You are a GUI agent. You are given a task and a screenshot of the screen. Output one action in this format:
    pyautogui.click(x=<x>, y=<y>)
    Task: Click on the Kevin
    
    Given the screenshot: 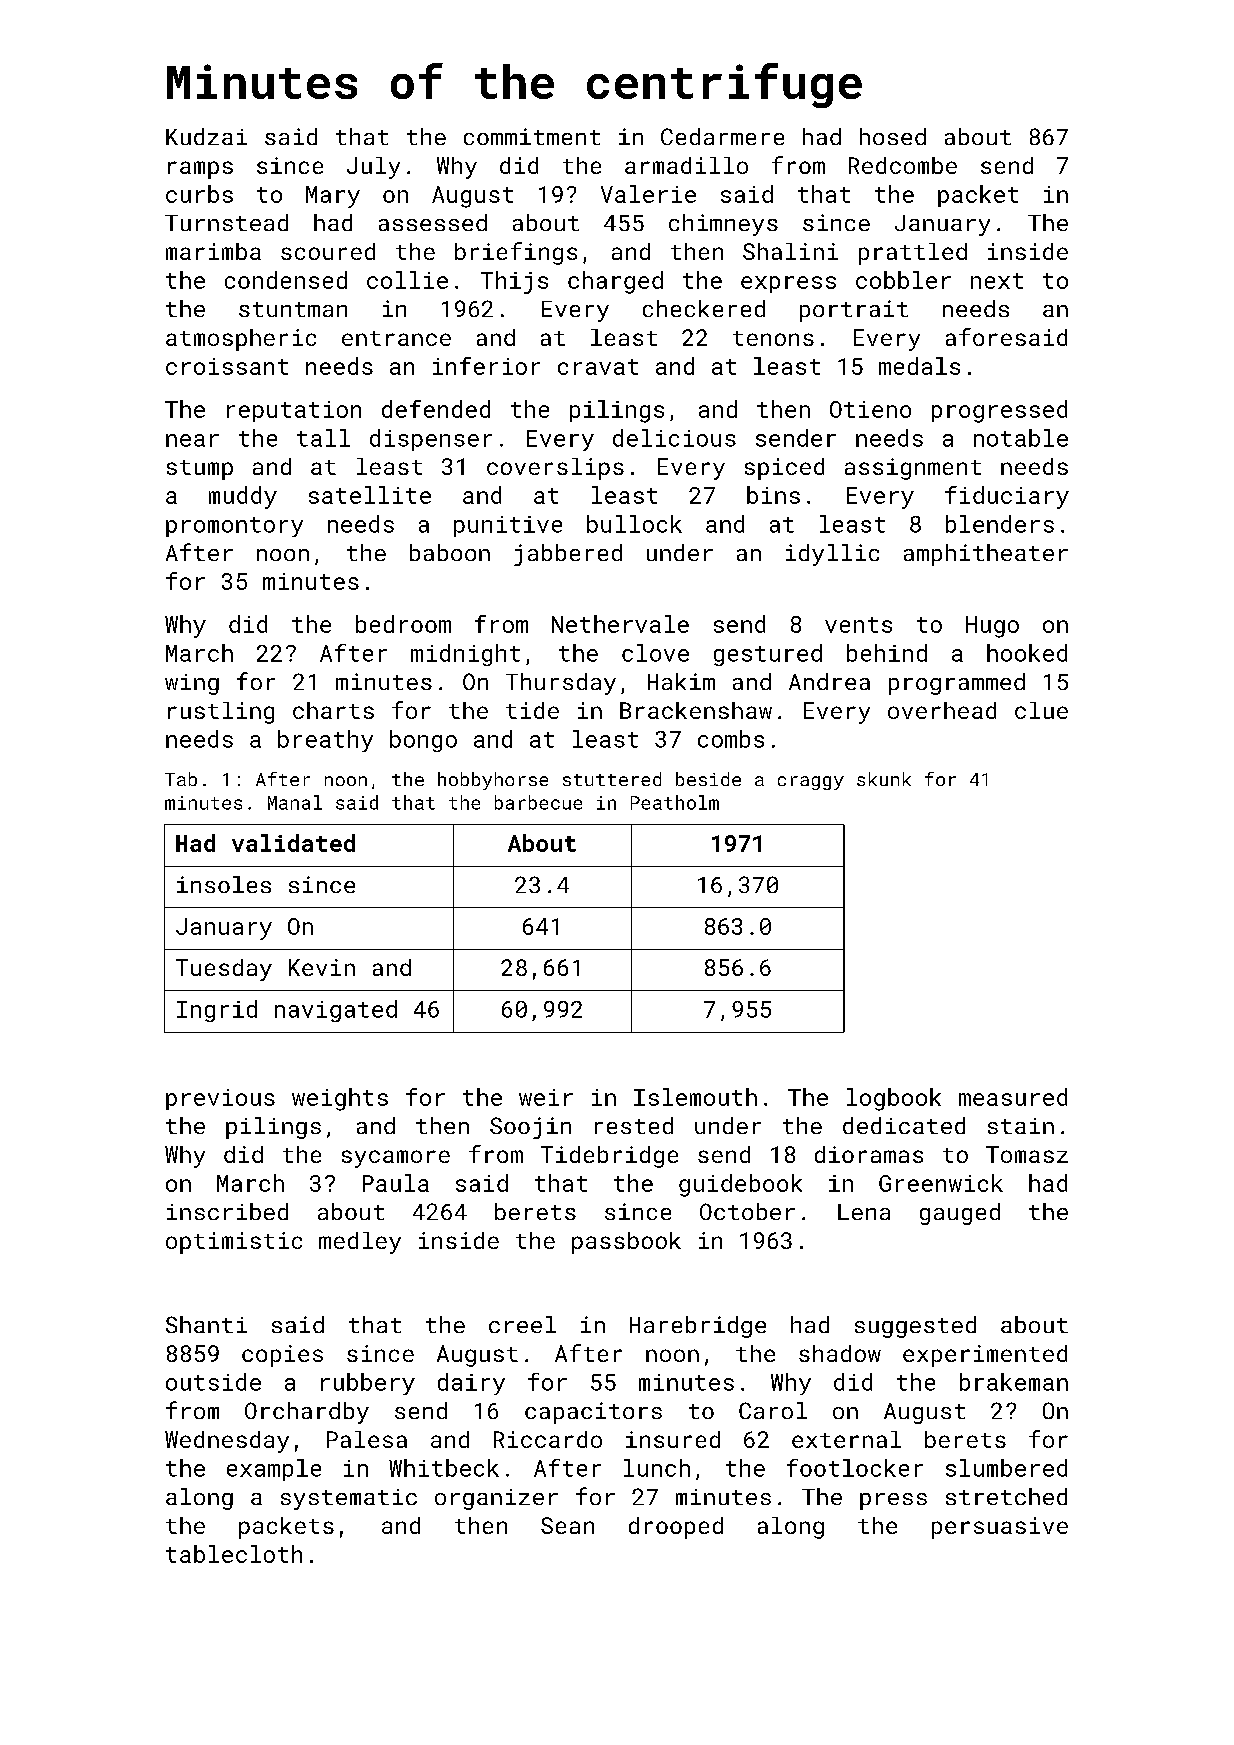 What is the action you would take?
    pyautogui.click(x=322, y=967)
